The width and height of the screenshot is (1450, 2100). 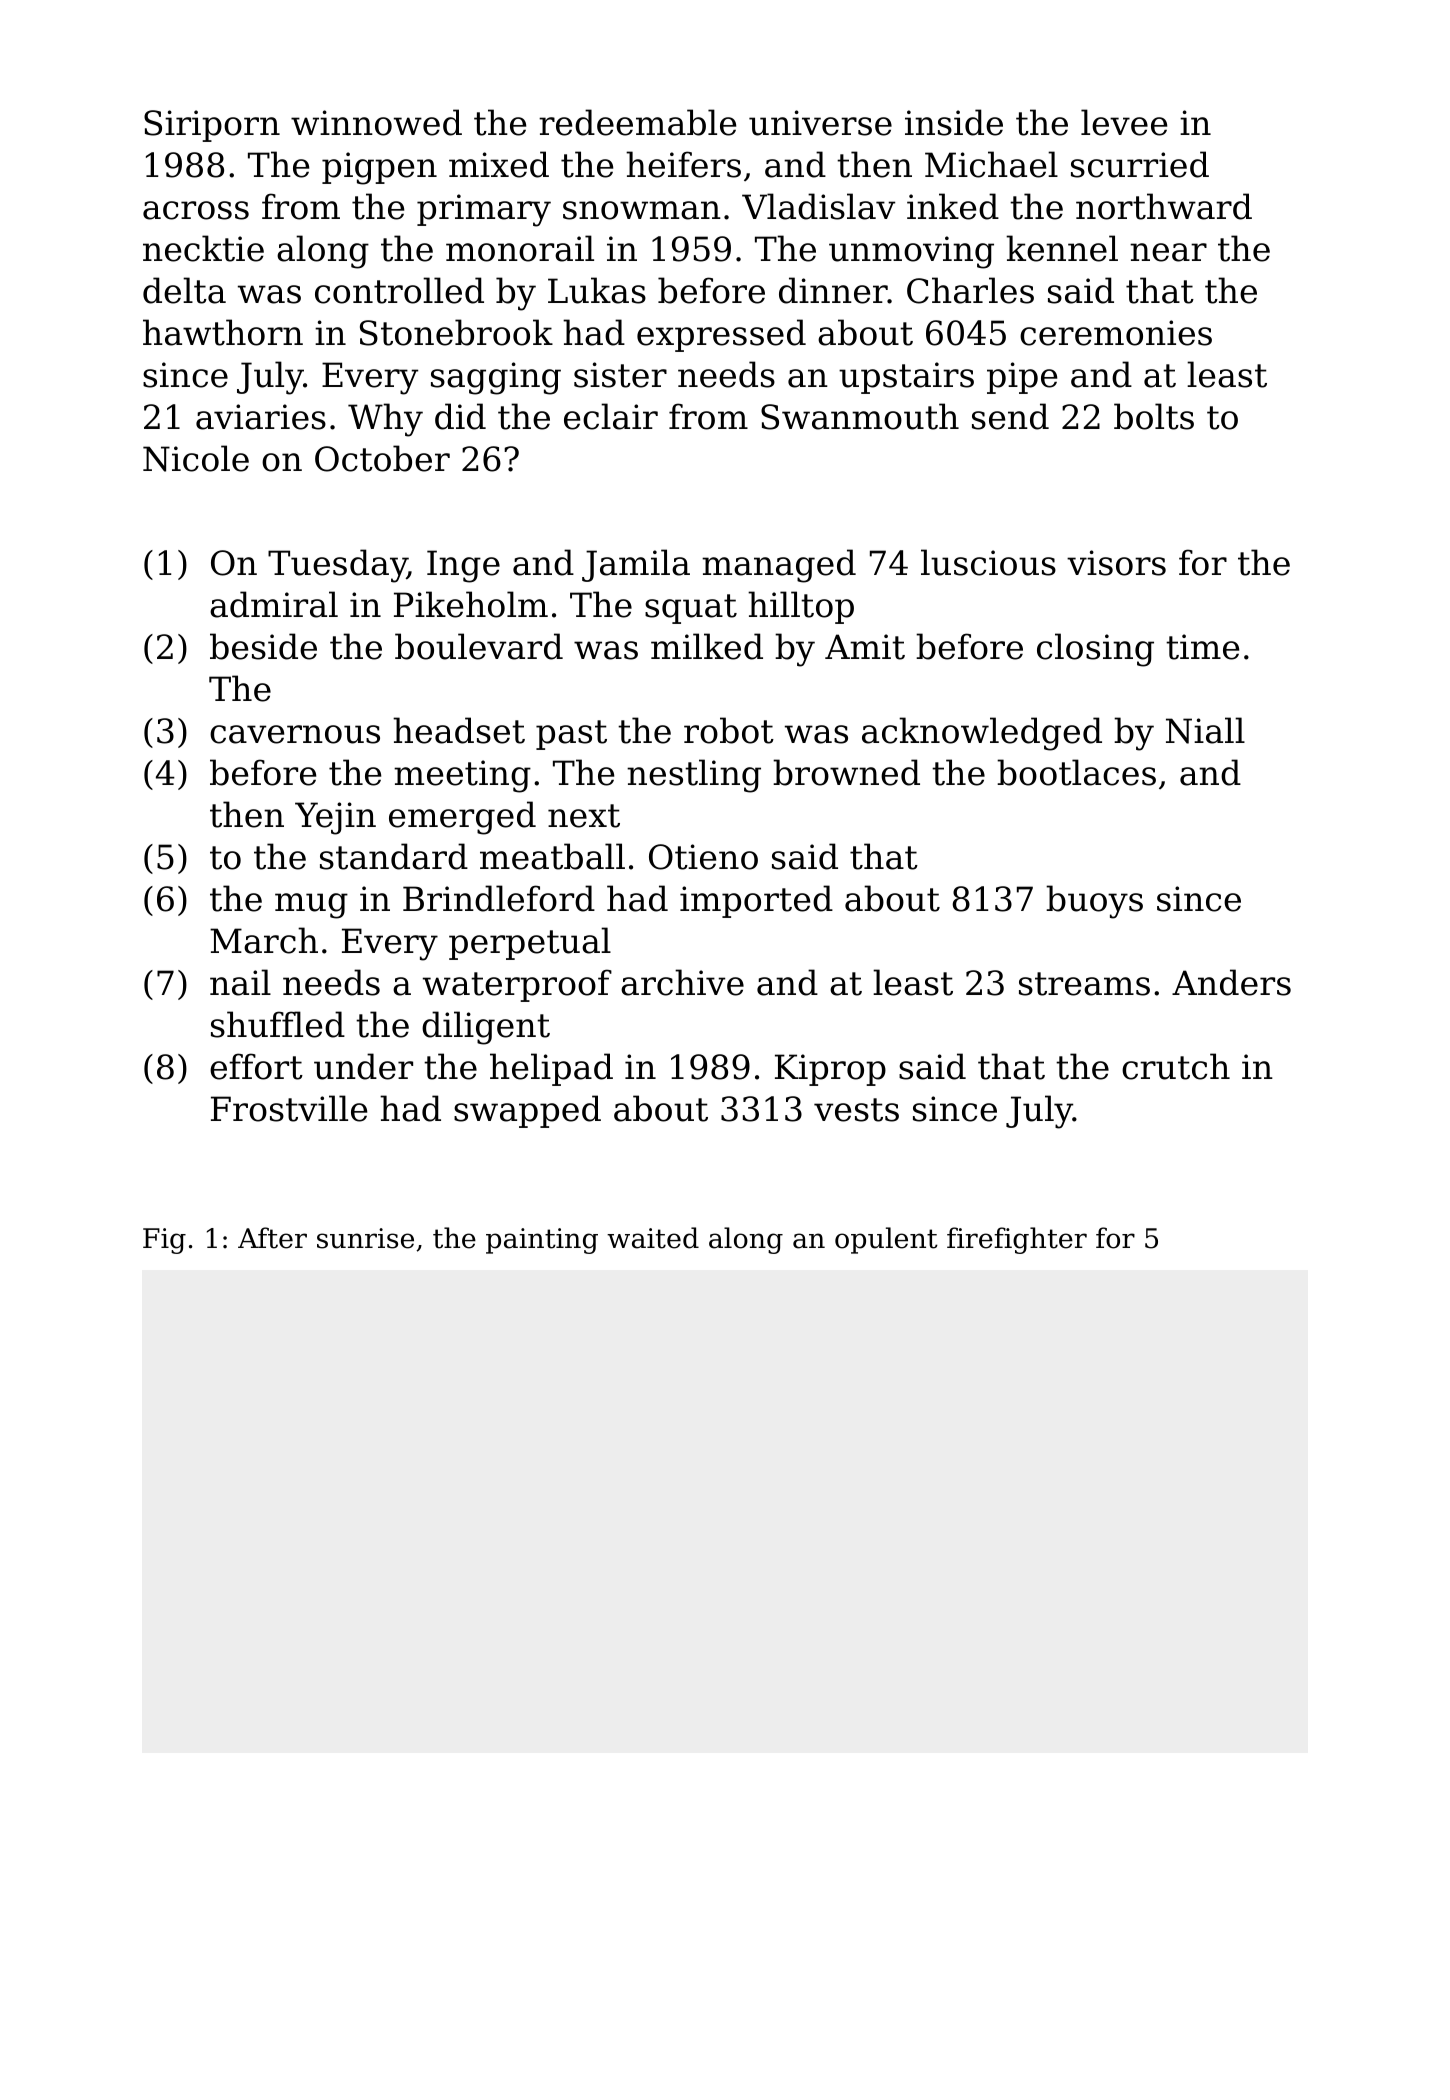 I want to click on Frostville, so click(x=289, y=1108).
